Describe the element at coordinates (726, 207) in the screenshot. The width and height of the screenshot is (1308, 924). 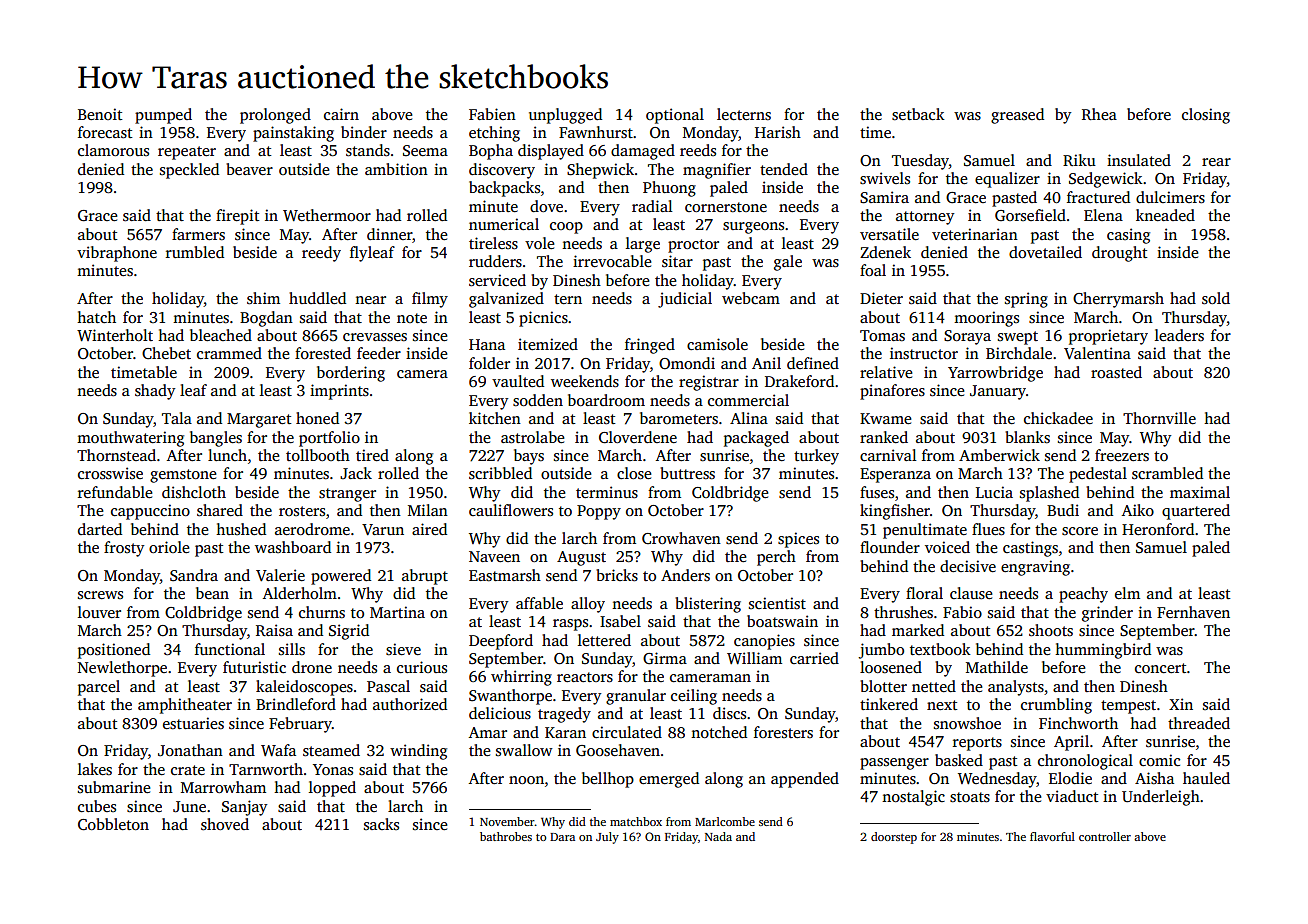
I see `cornerstone` at that location.
